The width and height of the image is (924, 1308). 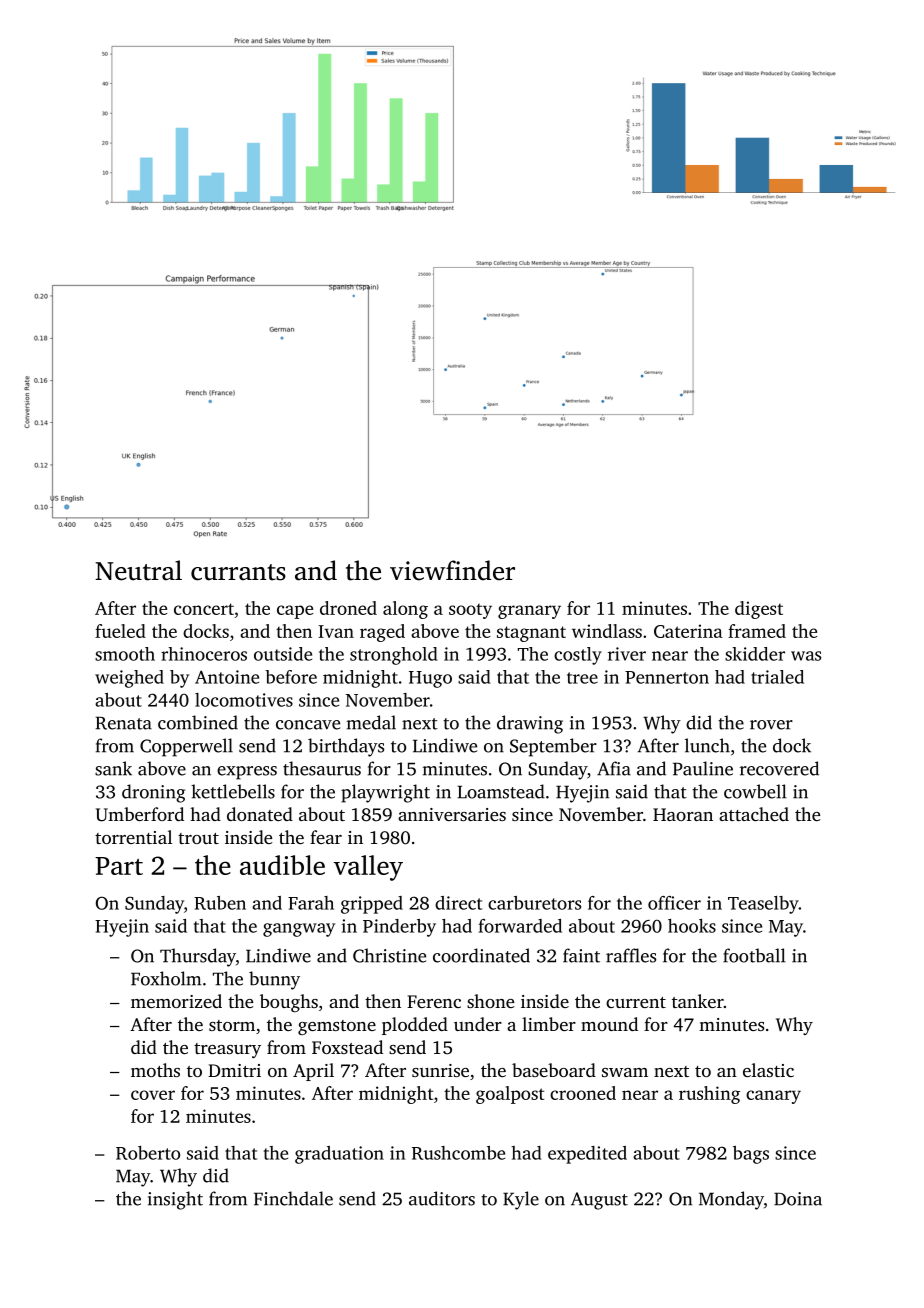 I want to click on digest, so click(x=759, y=610).
